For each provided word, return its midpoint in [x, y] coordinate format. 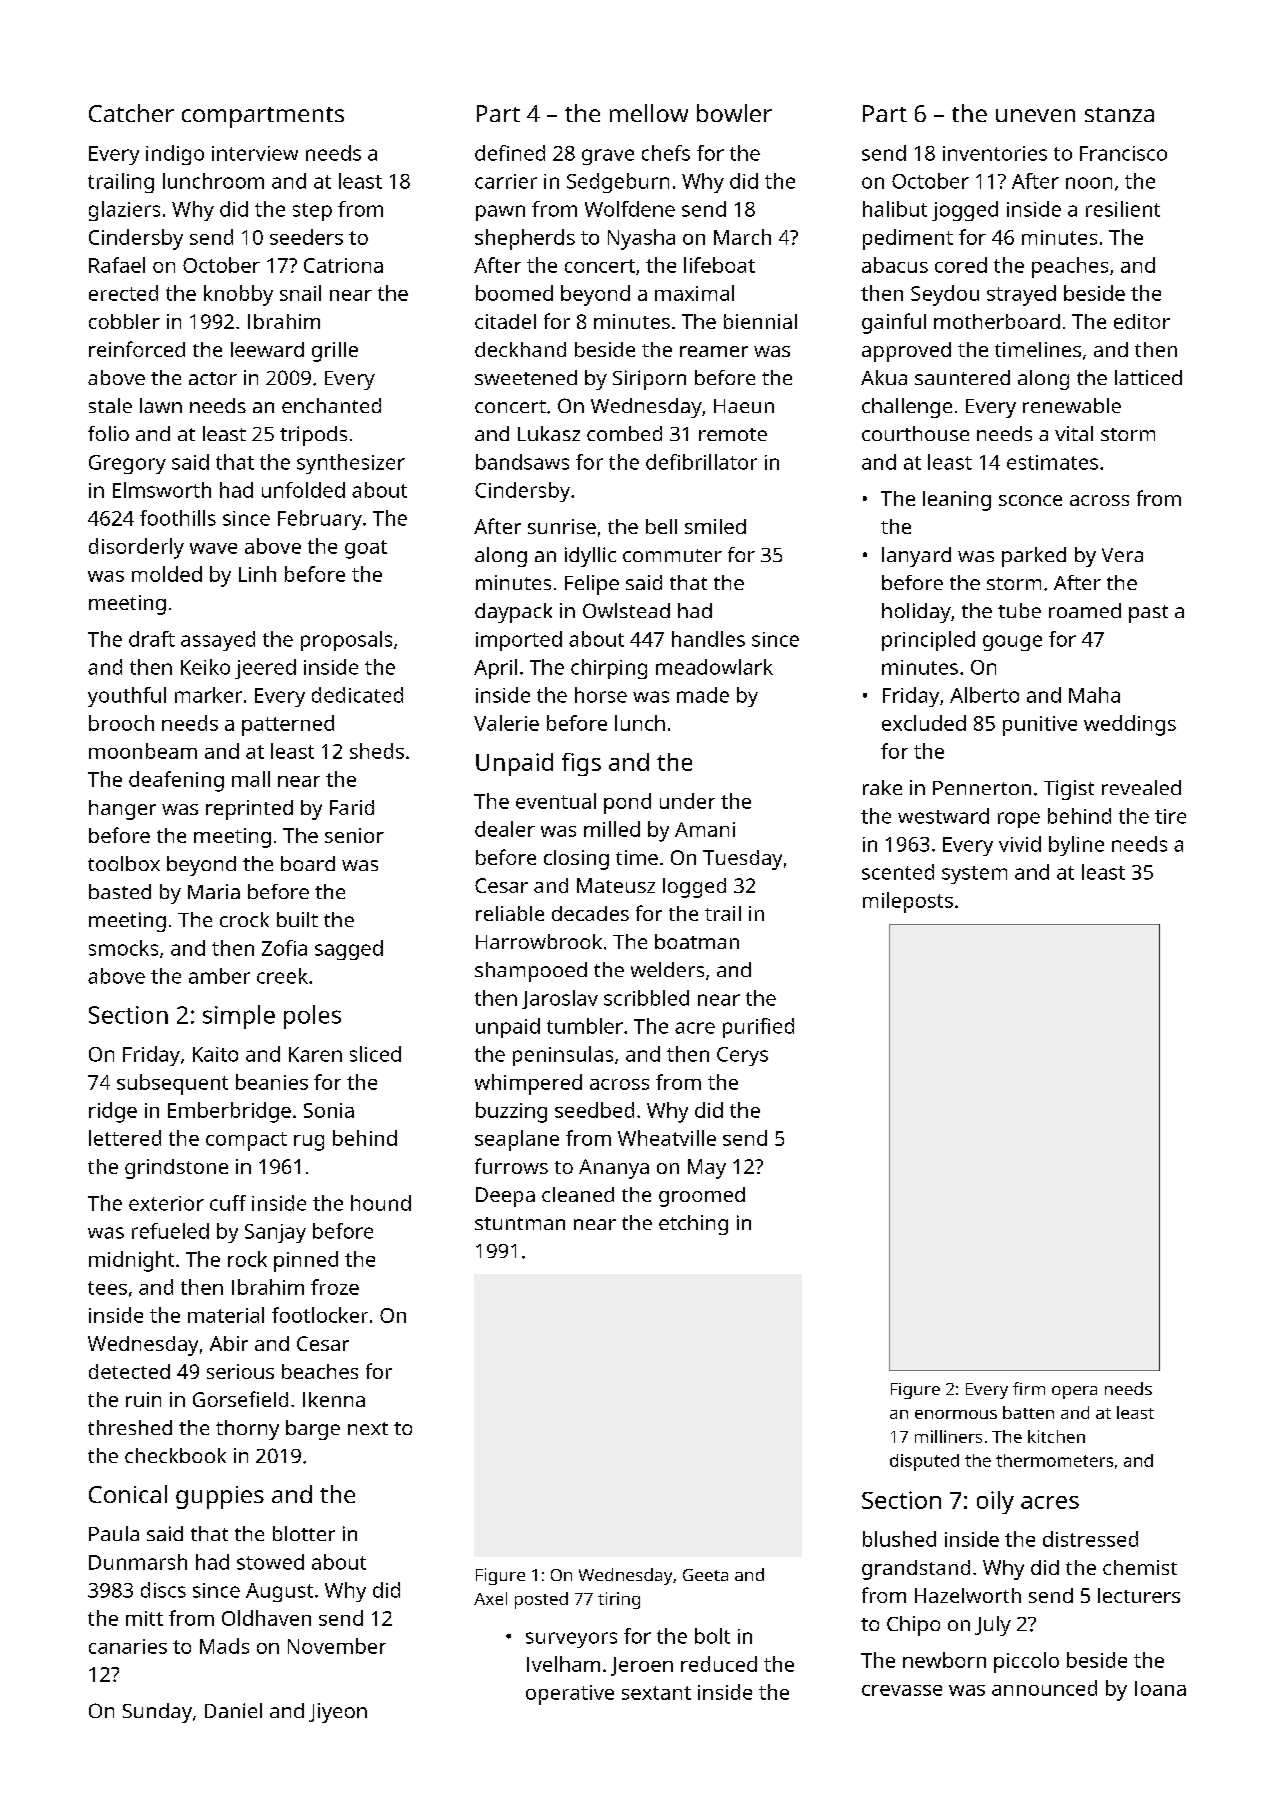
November [337, 1646]
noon [1089, 183]
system [974, 875]
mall [251, 779]
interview [255, 153]
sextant [656, 1693]
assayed [218, 641]
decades [590, 913]
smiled [715, 526]
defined [510, 153]
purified [758, 1028]
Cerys [742, 1056]
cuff [228, 1203]
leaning [957, 501]
